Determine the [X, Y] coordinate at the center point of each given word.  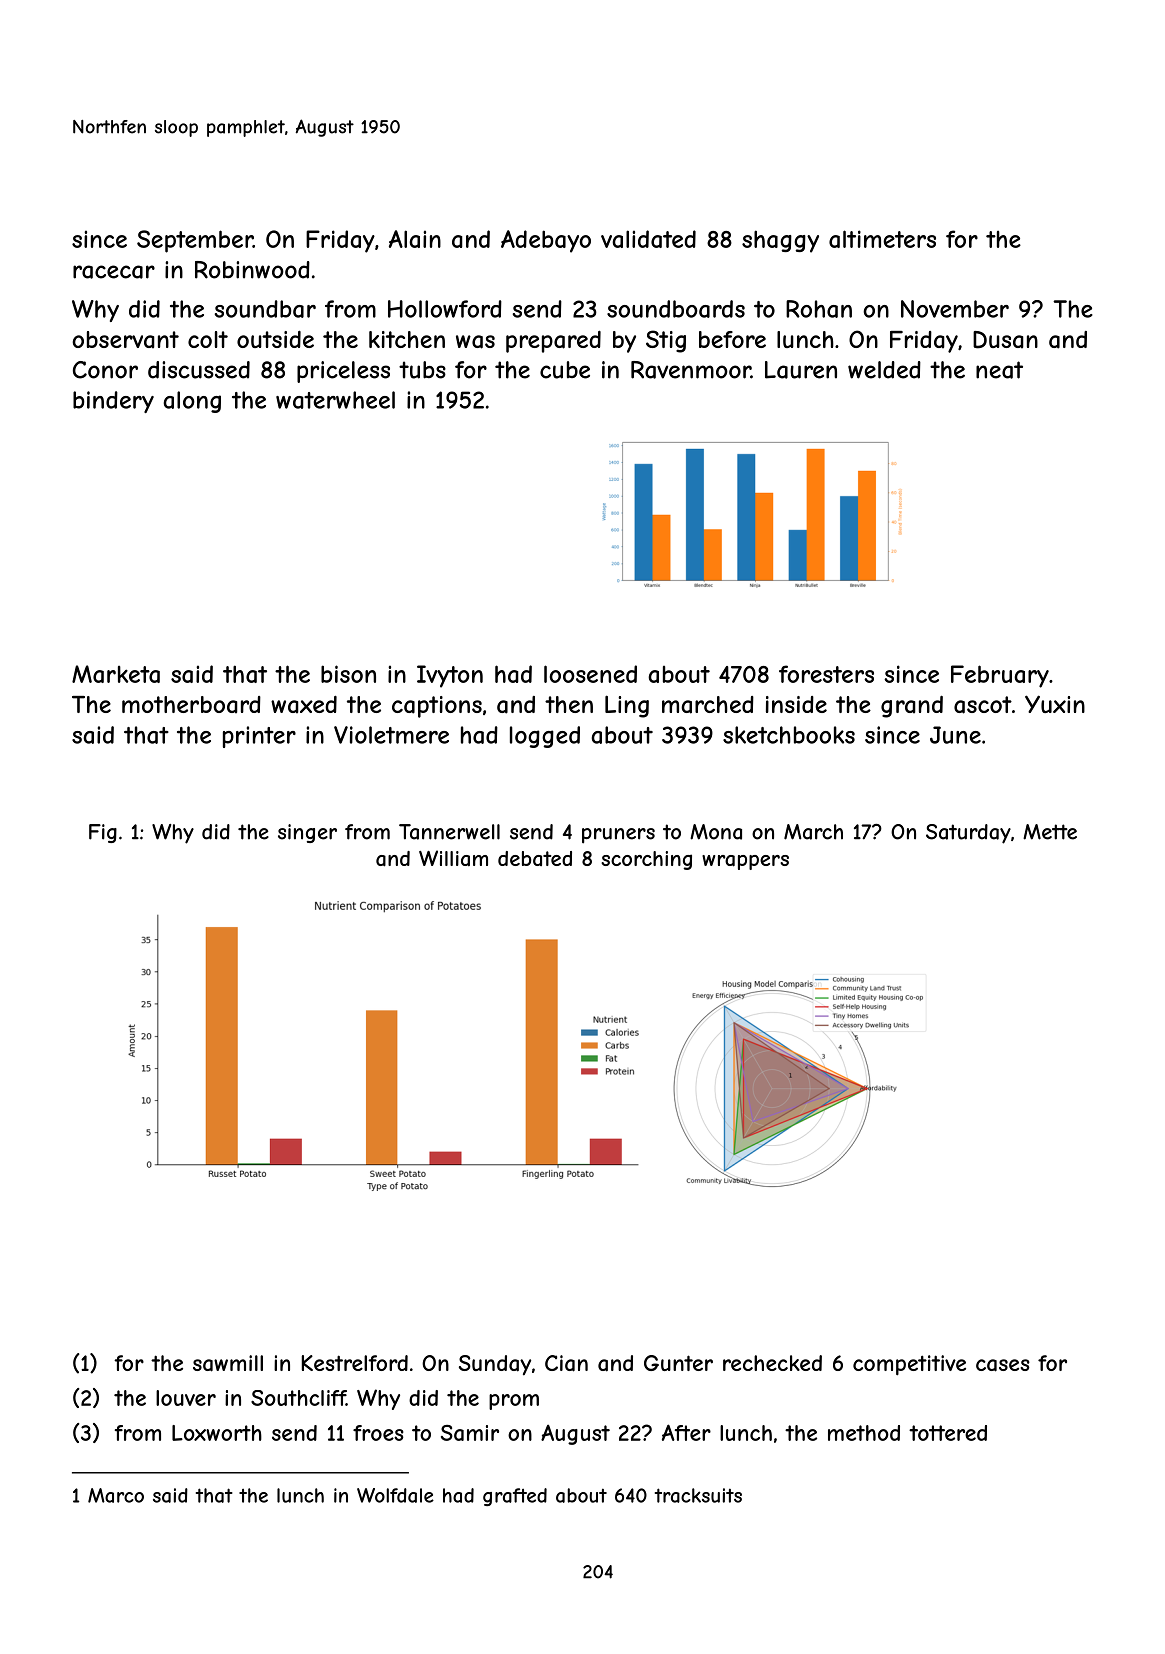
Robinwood [252, 270]
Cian [566, 1363]
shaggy [780, 241]
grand [912, 707]
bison [348, 674]
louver [186, 1398]
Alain [415, 239]
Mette [1050, 832]
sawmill [228, 1363]
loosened [590, 674]
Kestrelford [355, 1363]
